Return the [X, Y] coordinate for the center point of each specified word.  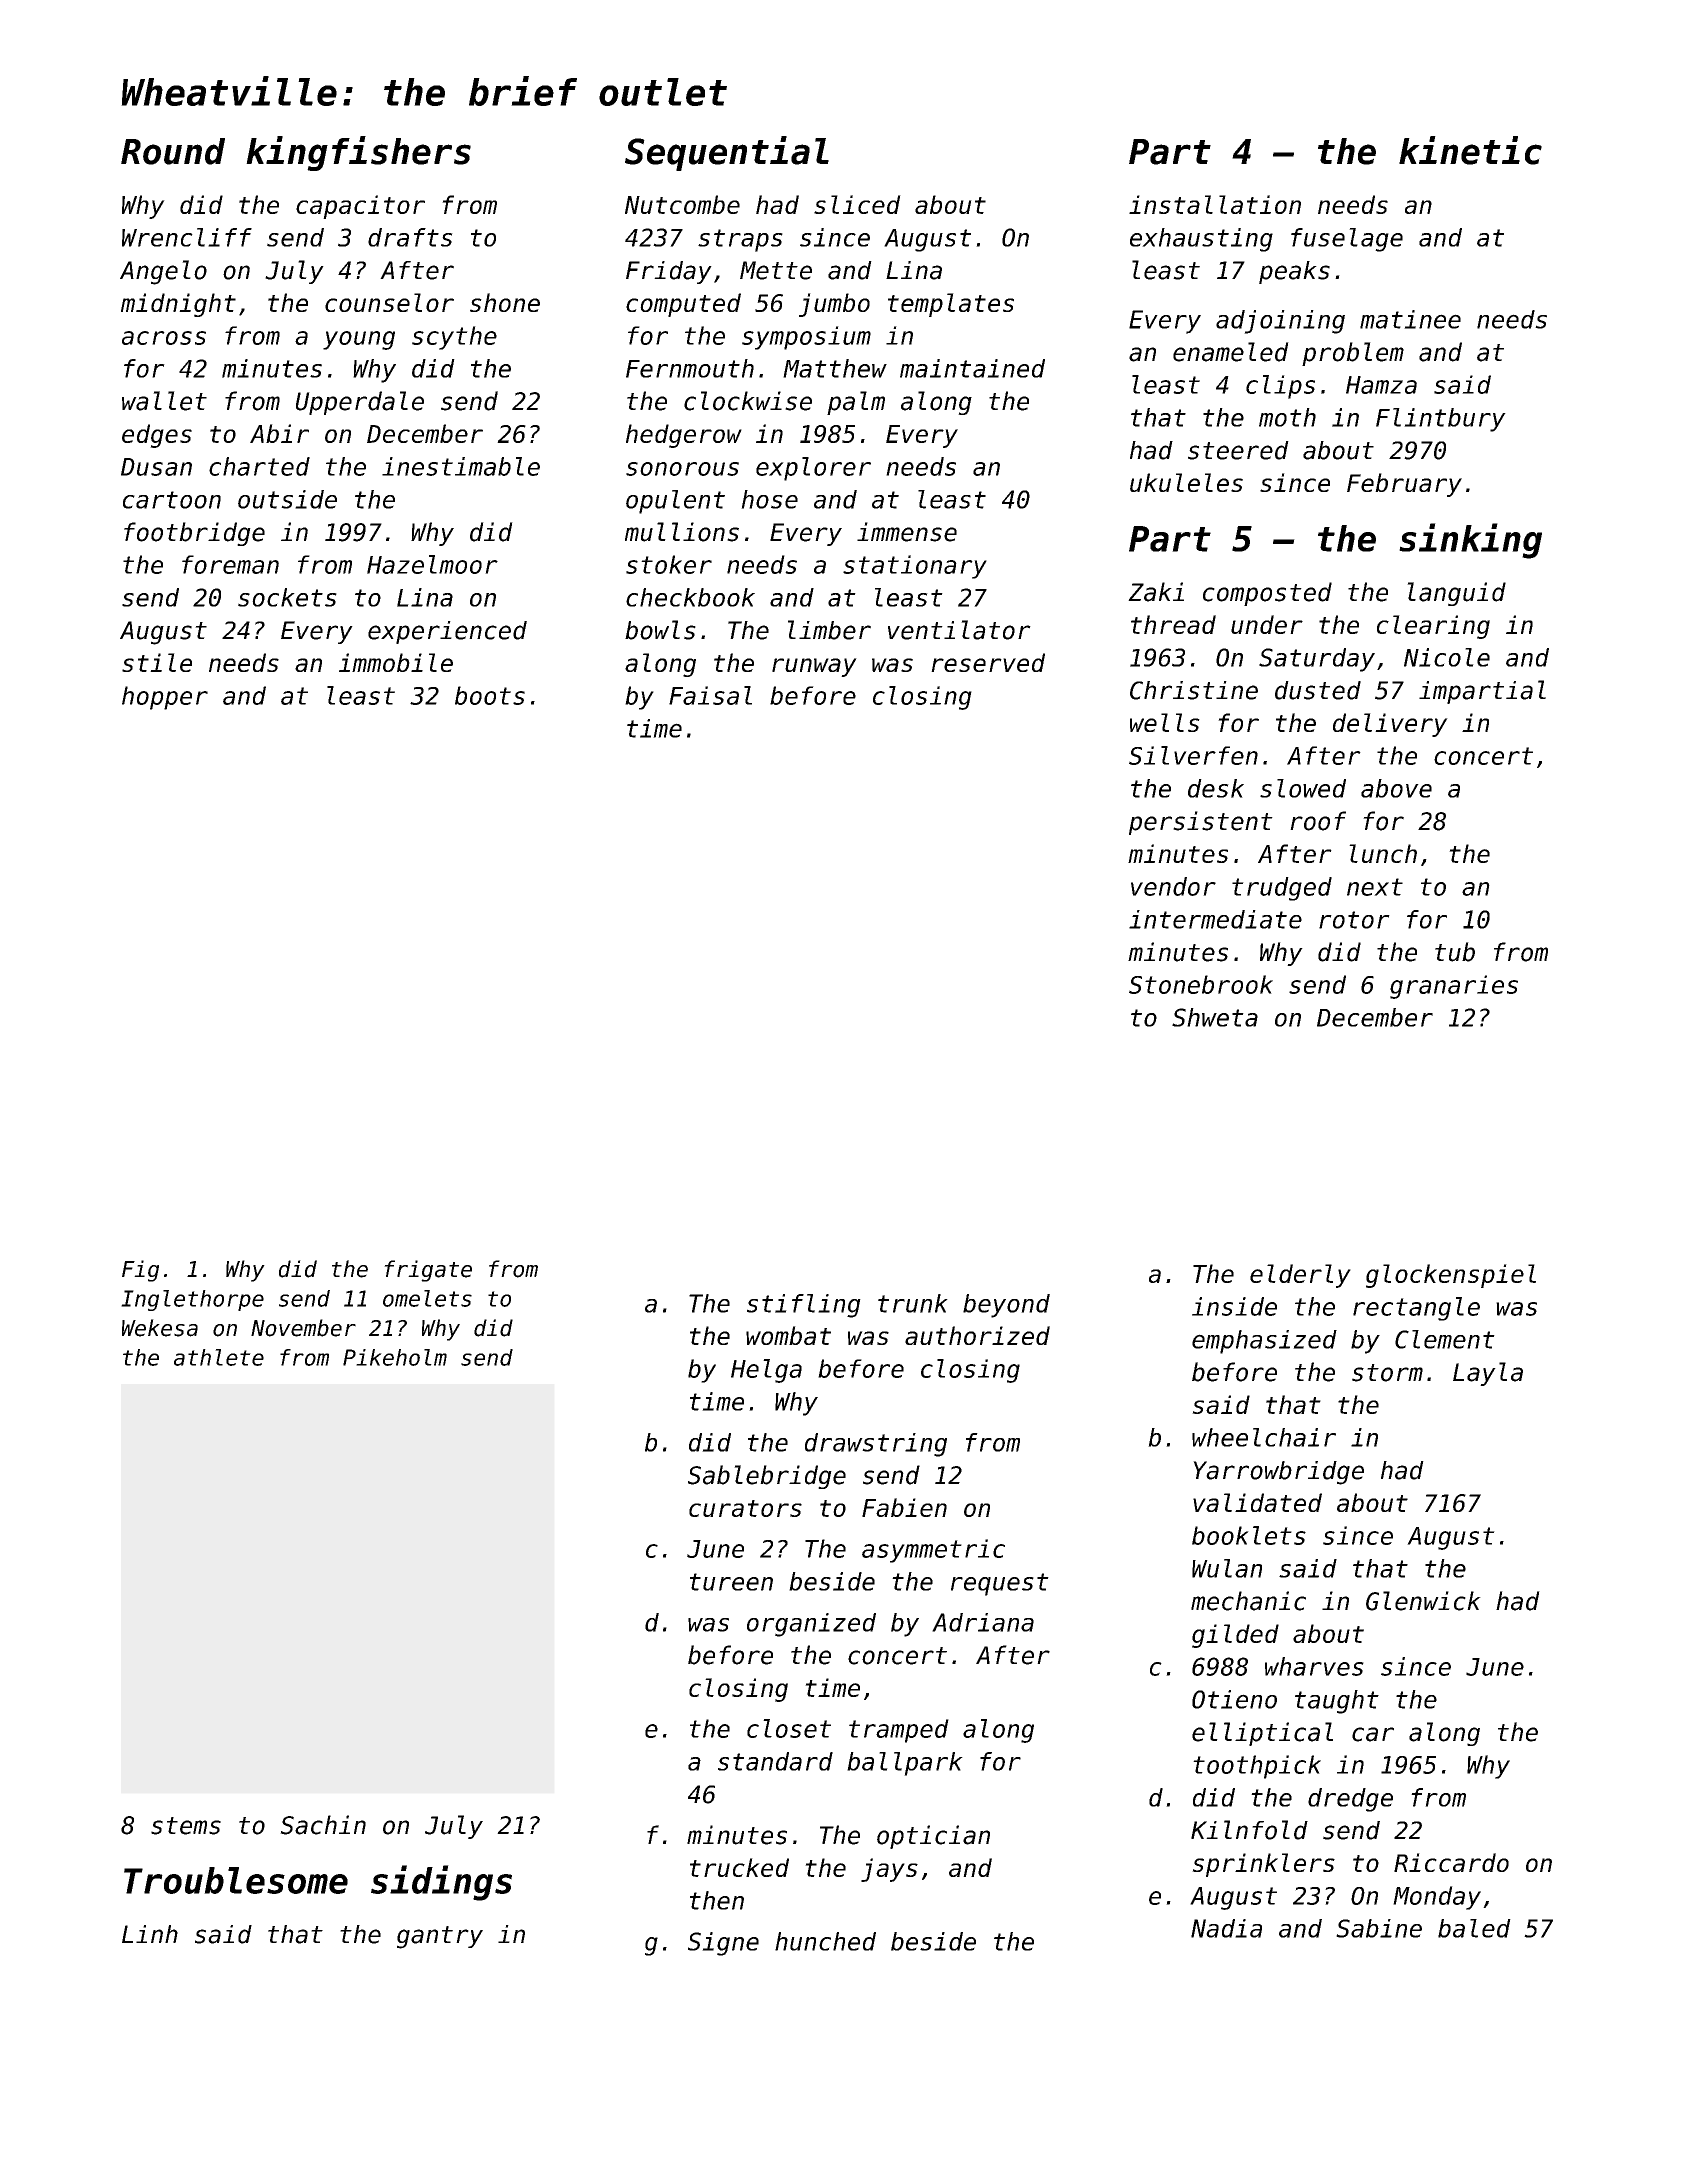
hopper [165, 698]
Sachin [323, 1825]
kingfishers [358, 153]
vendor [1173, 886]
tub [1455, 952]
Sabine [1379, 1928]
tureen [731, 1582]
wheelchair [1264, 1437]
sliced [857, 204]
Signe [723, 1944]
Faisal [710, 695]
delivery [1390, 725]
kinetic [1470, 150]
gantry [440, 1937]
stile [157, 662]
